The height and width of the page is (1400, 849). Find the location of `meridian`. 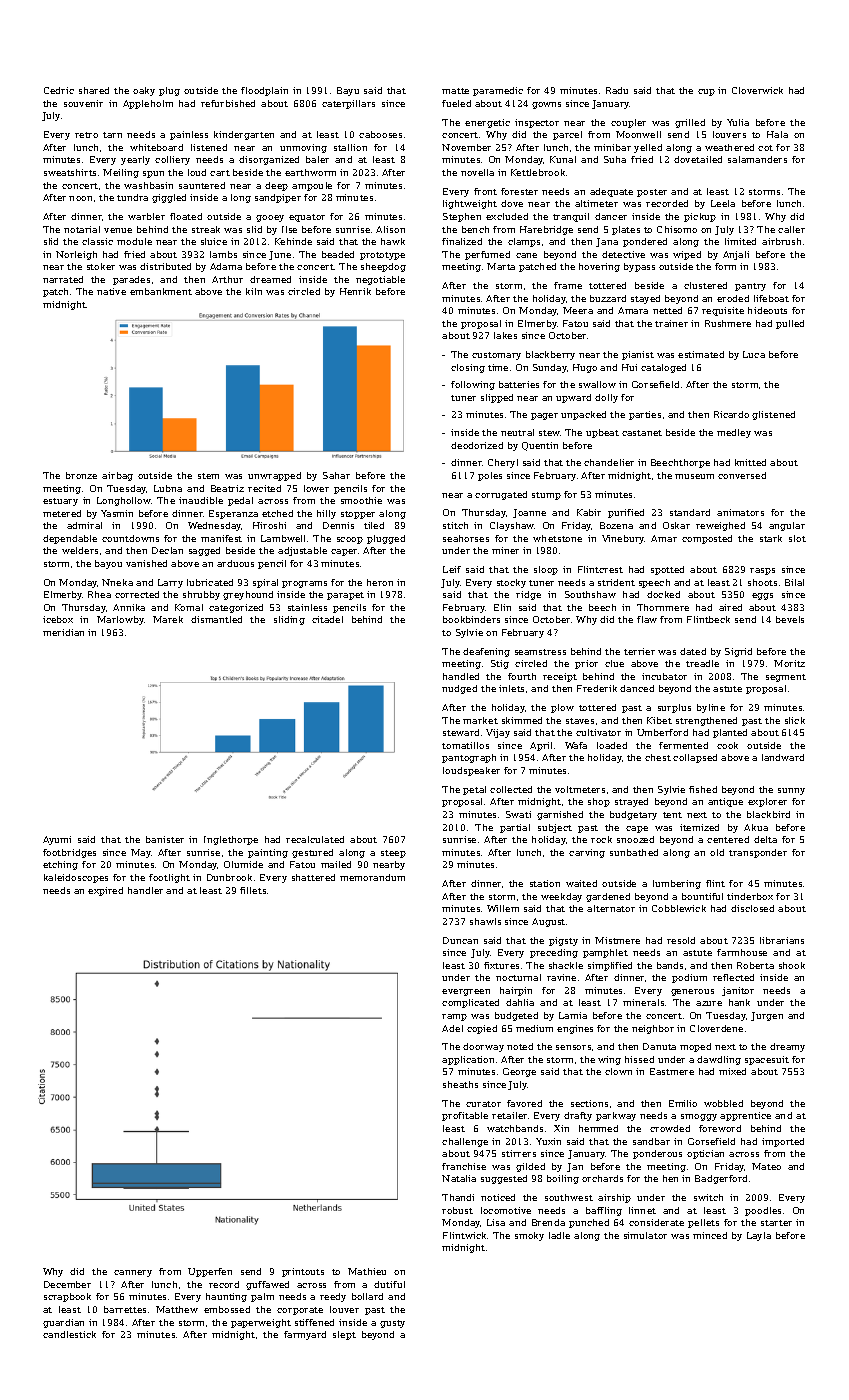

meridian is located at coordinates (63, 632).
